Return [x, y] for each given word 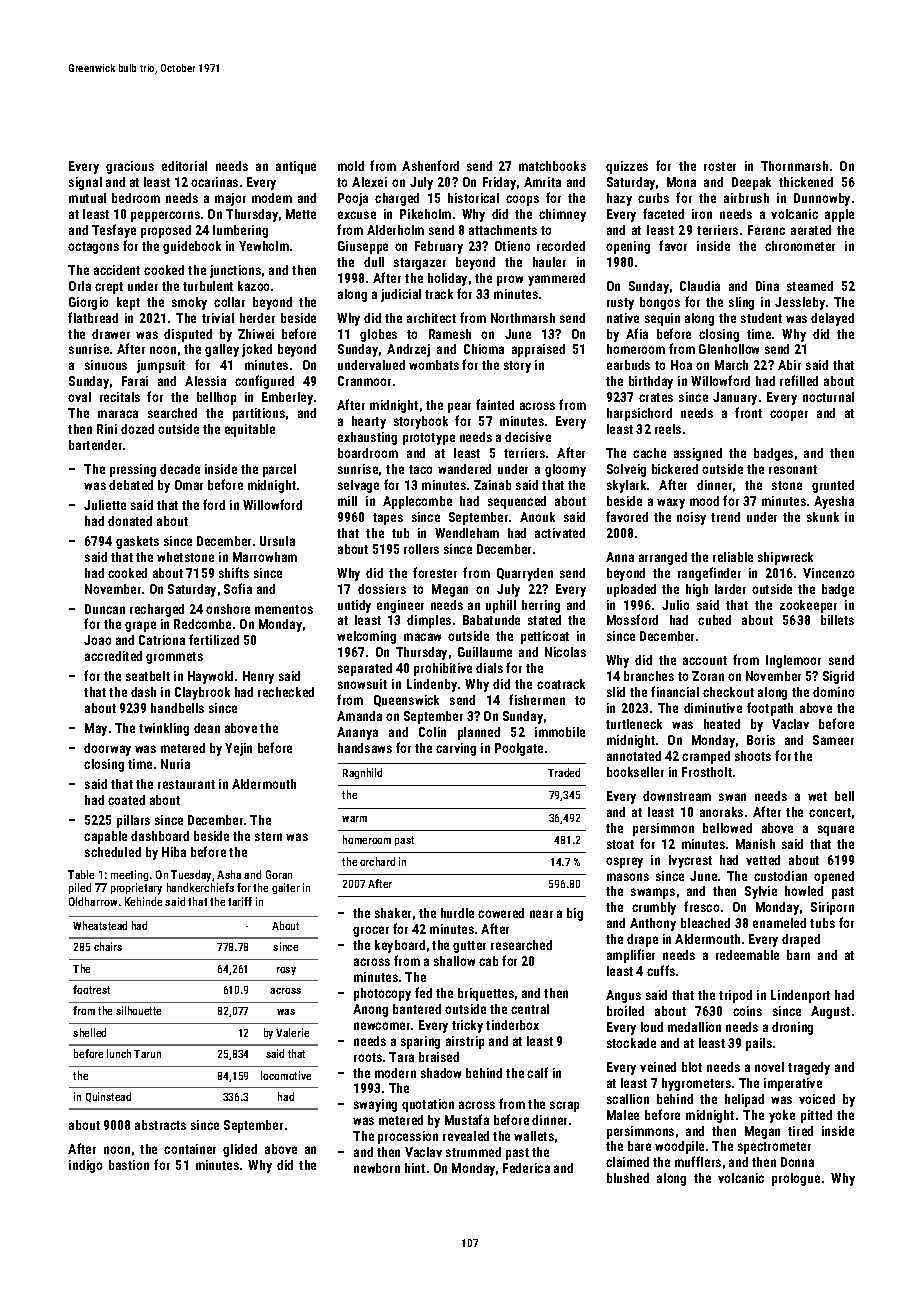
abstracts [160, 1125]
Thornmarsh [794, 166]
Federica [526, 1168]
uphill [501, 606]
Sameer [833, 740]
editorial [184, 166]
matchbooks [552, 166]
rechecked [286, 692]
